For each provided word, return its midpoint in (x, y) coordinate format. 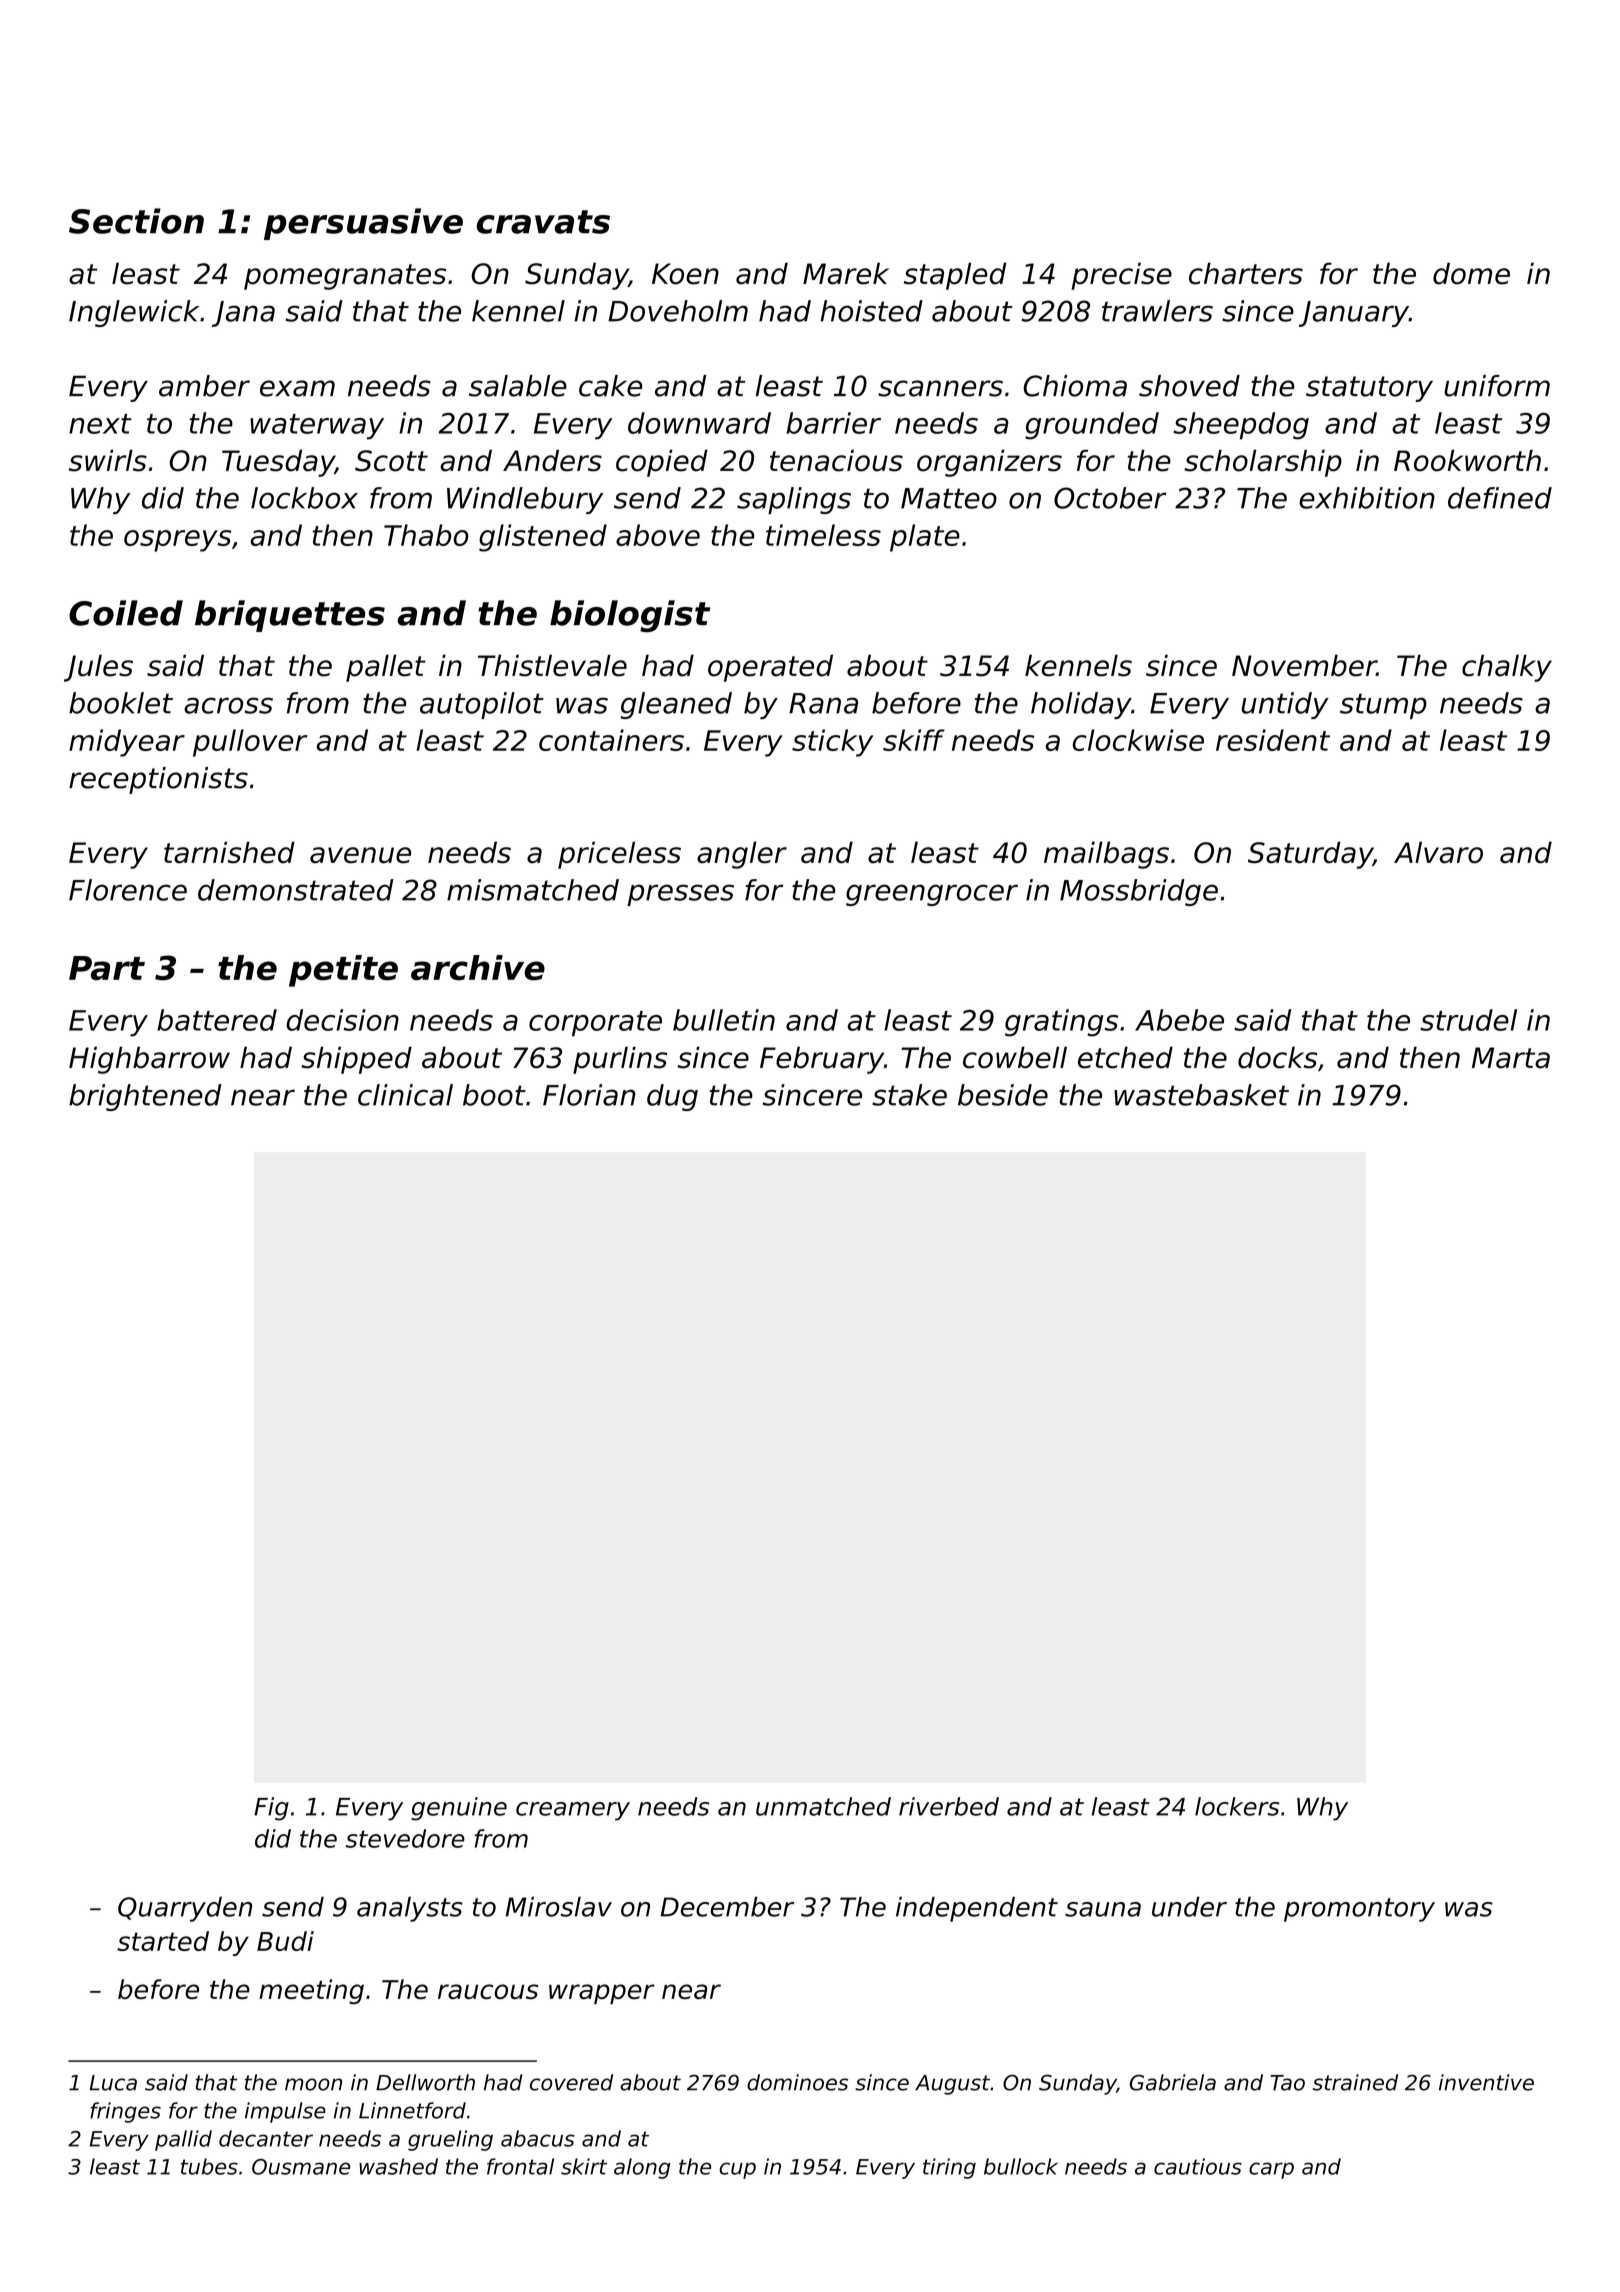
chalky (1507, 668)
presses (680, 895)
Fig (271, 1809)
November (1304, 665)
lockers (1237, 1806)
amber (204, 386)
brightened (145, 1097)
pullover (250, 743)
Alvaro (1438, 852)
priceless (619, 855)
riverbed (949, 1806)
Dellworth (425, 2082)
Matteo (949, 498)
